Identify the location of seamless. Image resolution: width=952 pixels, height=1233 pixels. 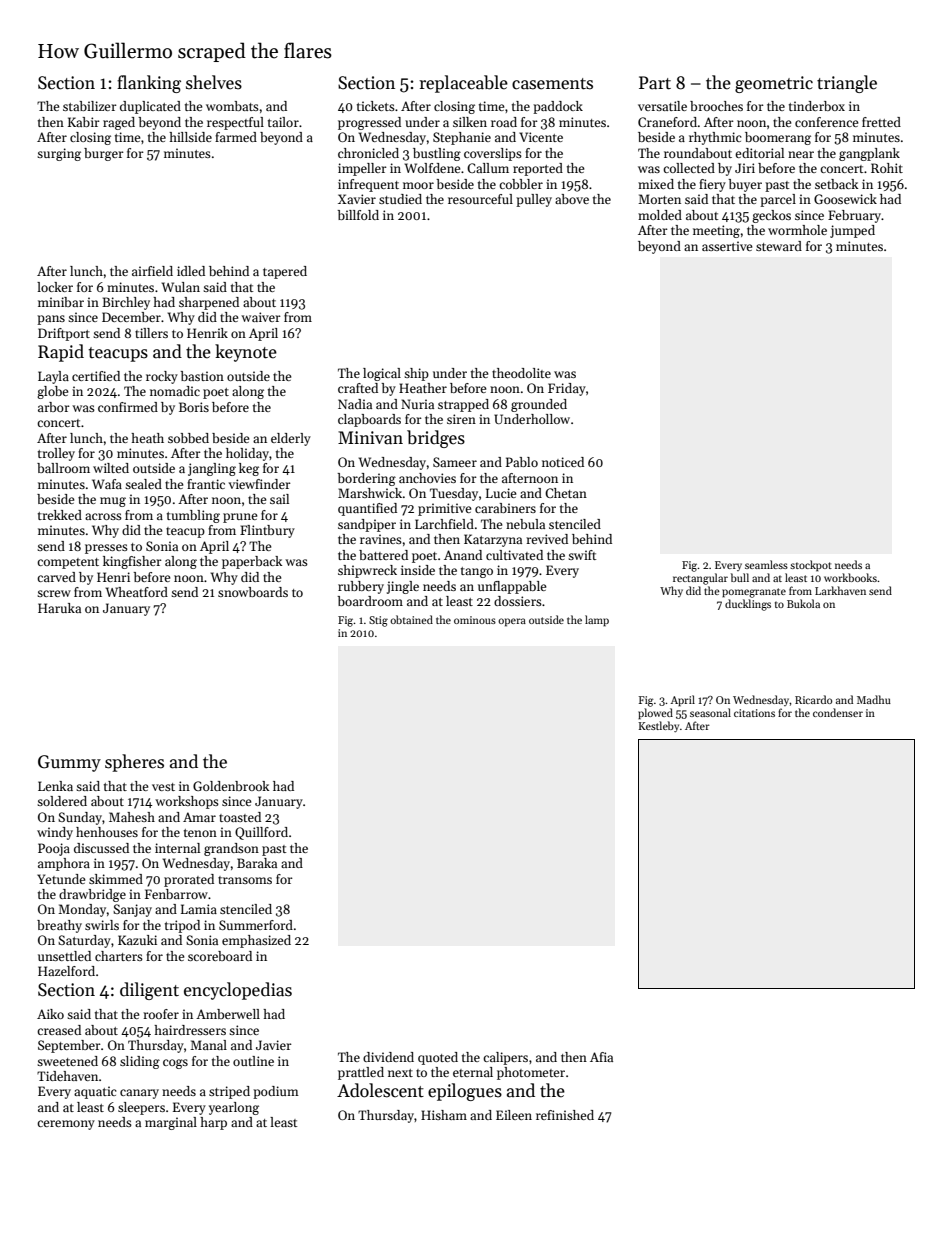
(766, 564).
